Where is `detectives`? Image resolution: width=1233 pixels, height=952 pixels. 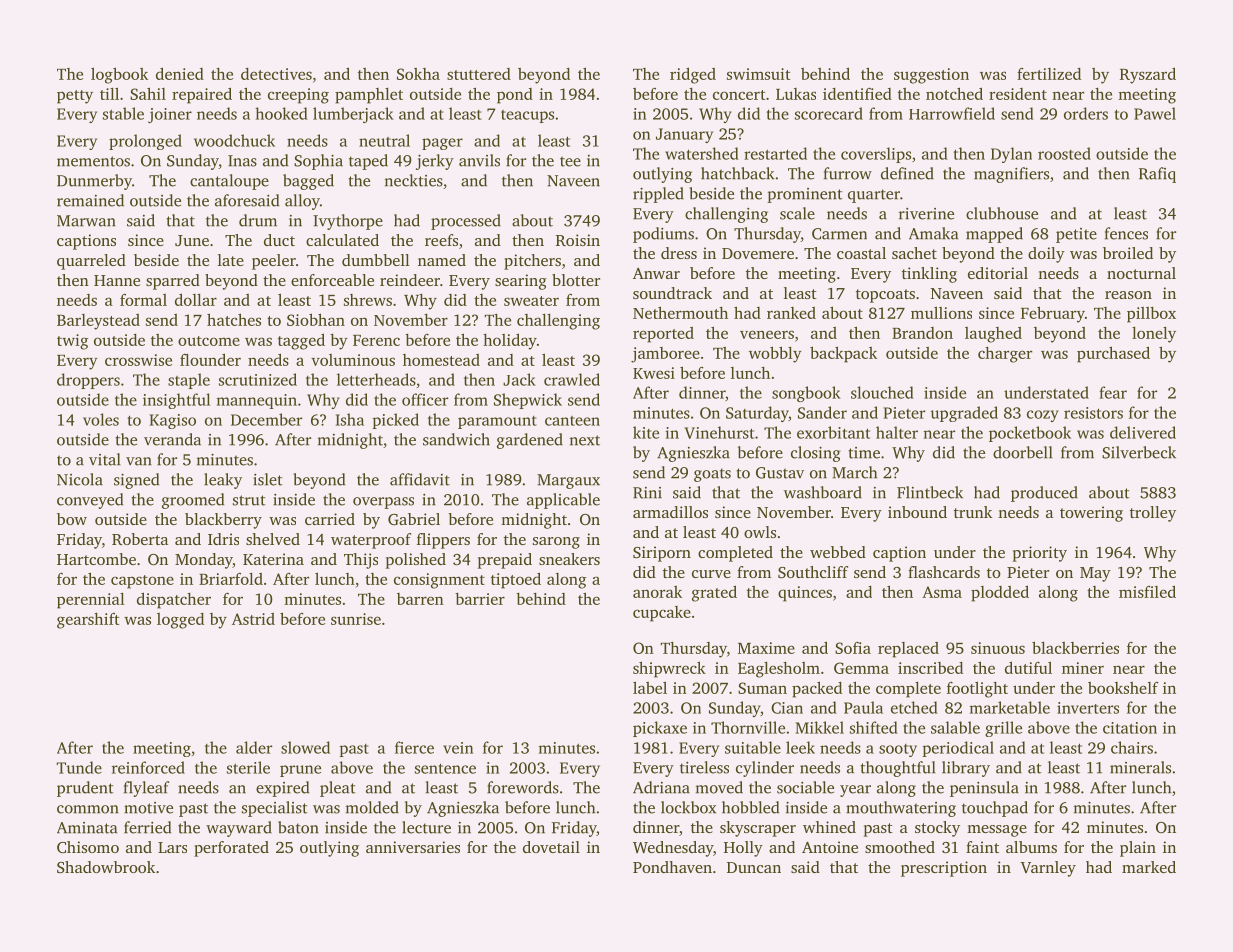 detectives is located at coordinates (276, 74).
